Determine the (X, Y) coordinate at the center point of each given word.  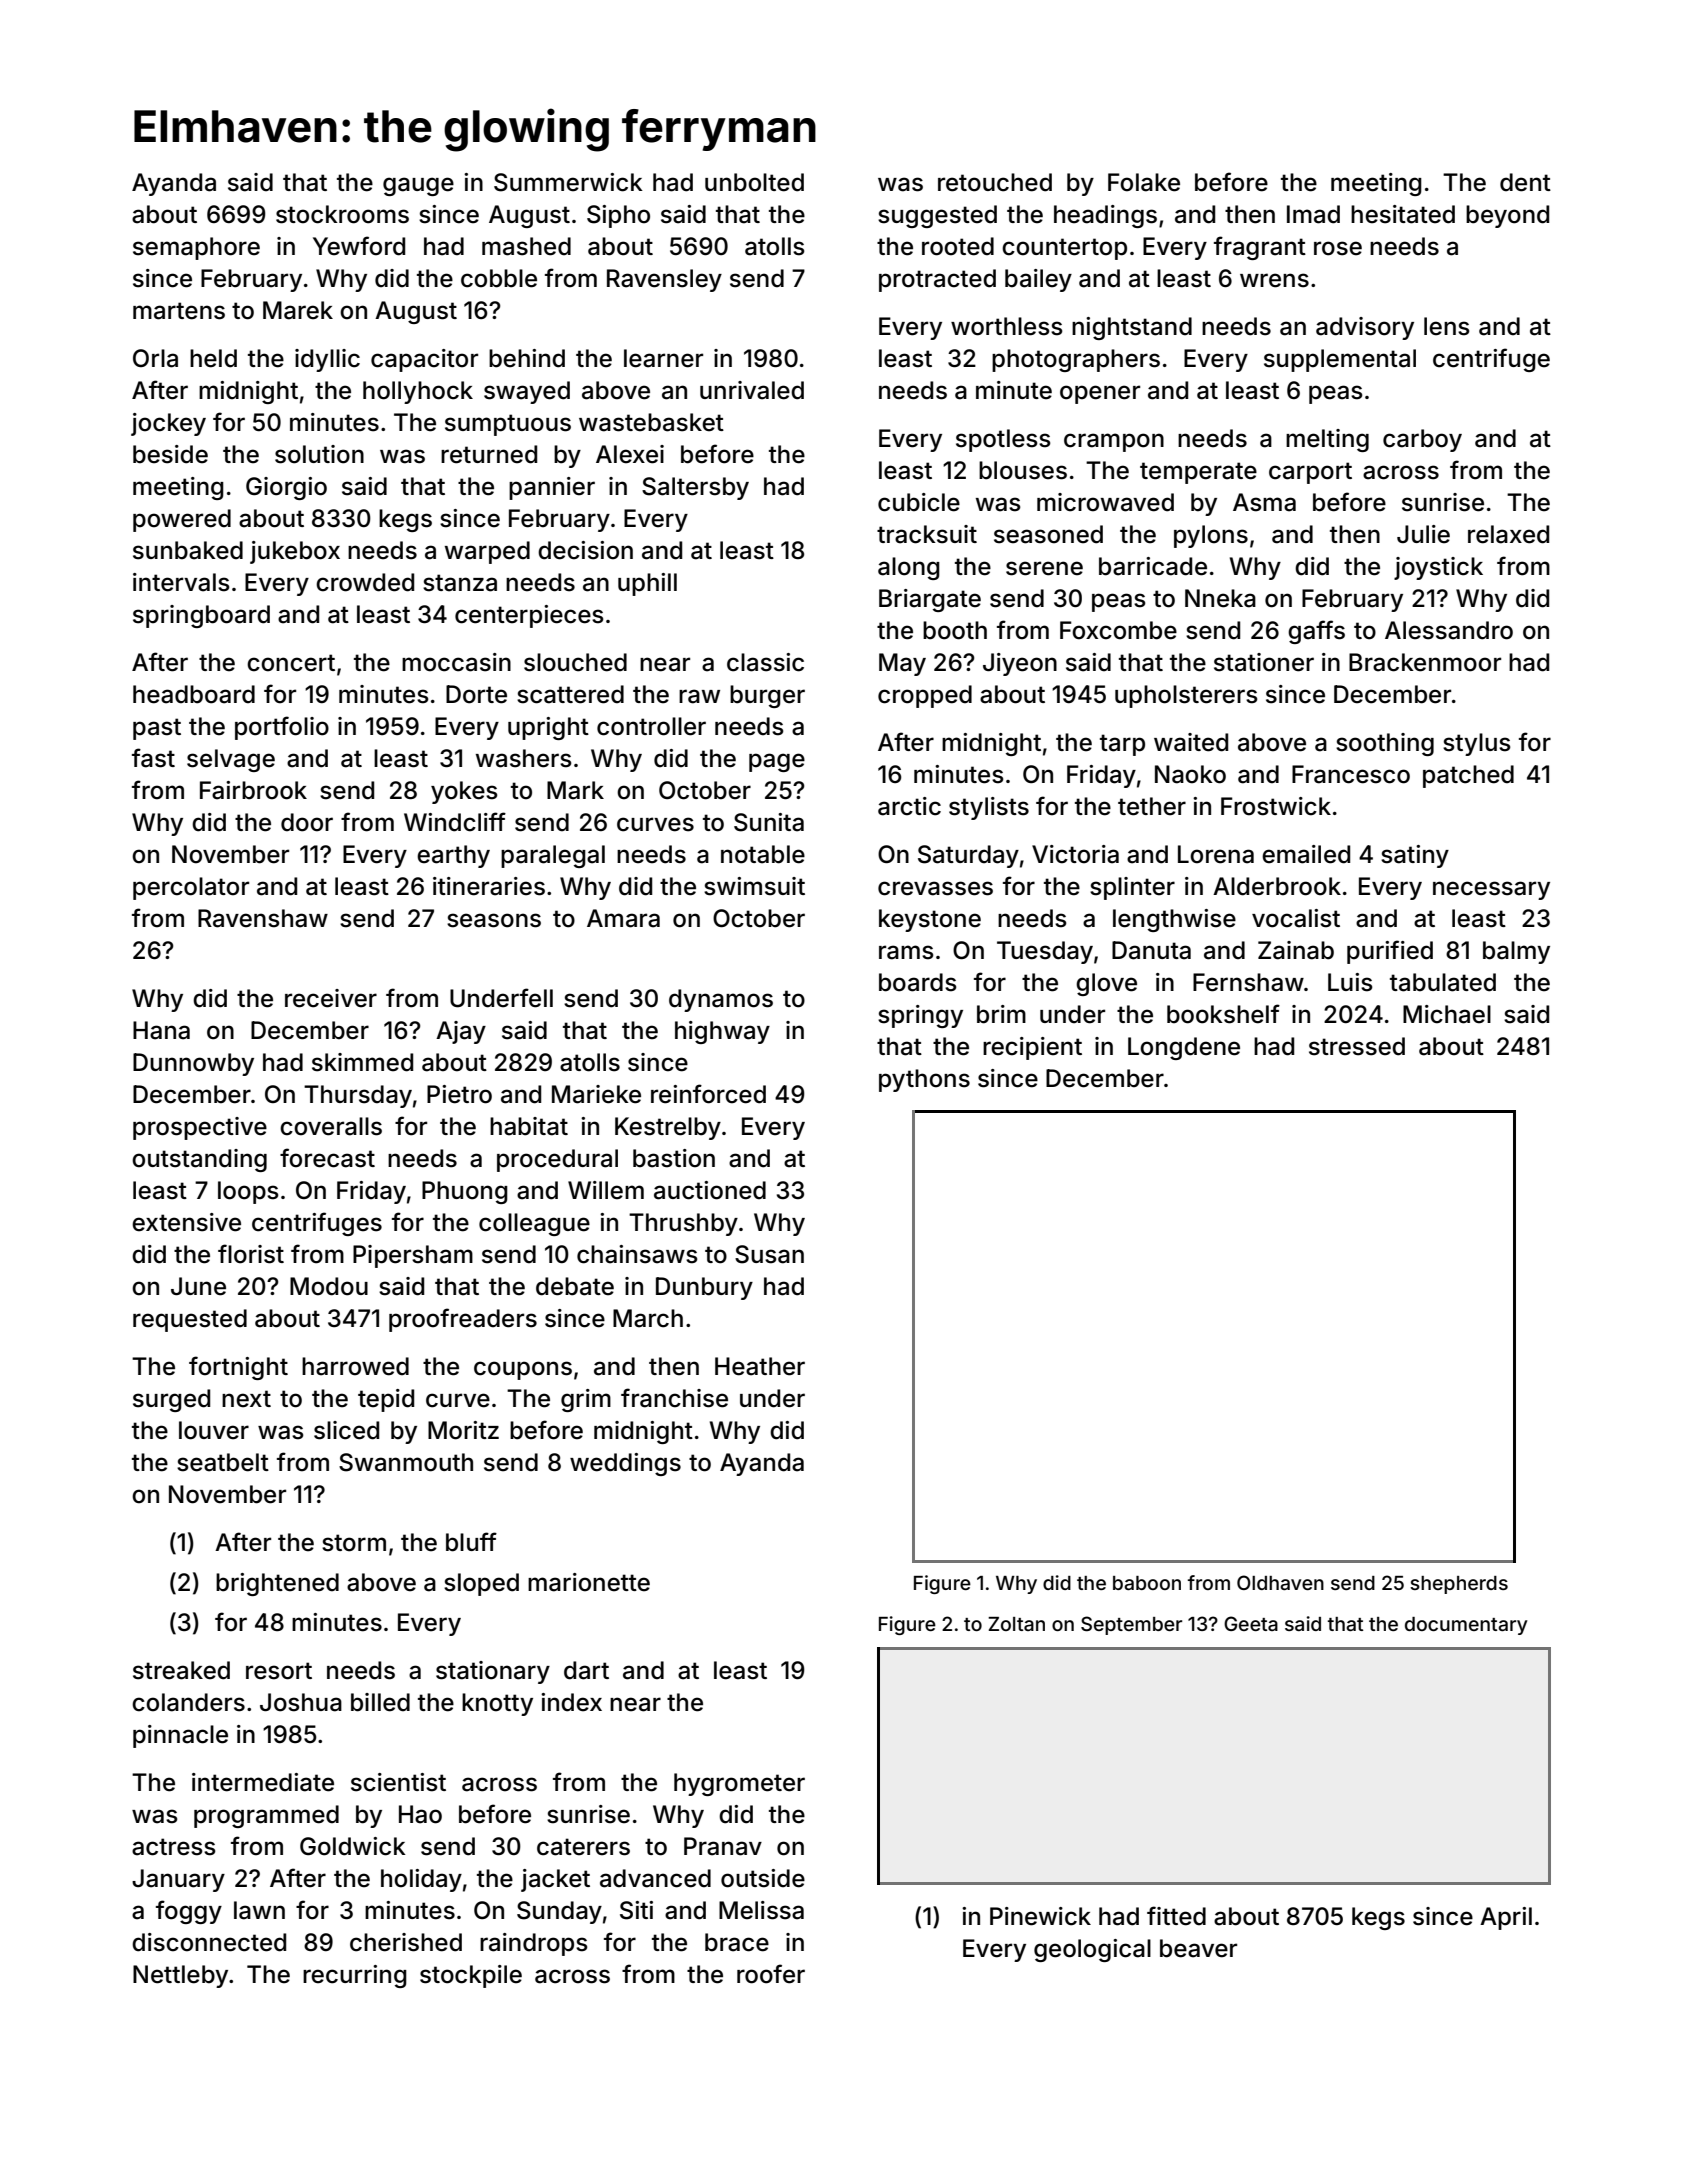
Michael (1447, 1014)
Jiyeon (1020, 664)
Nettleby (180, 1976)
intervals (181, 582)
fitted (1176, 1916)
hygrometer (739, 1784)
